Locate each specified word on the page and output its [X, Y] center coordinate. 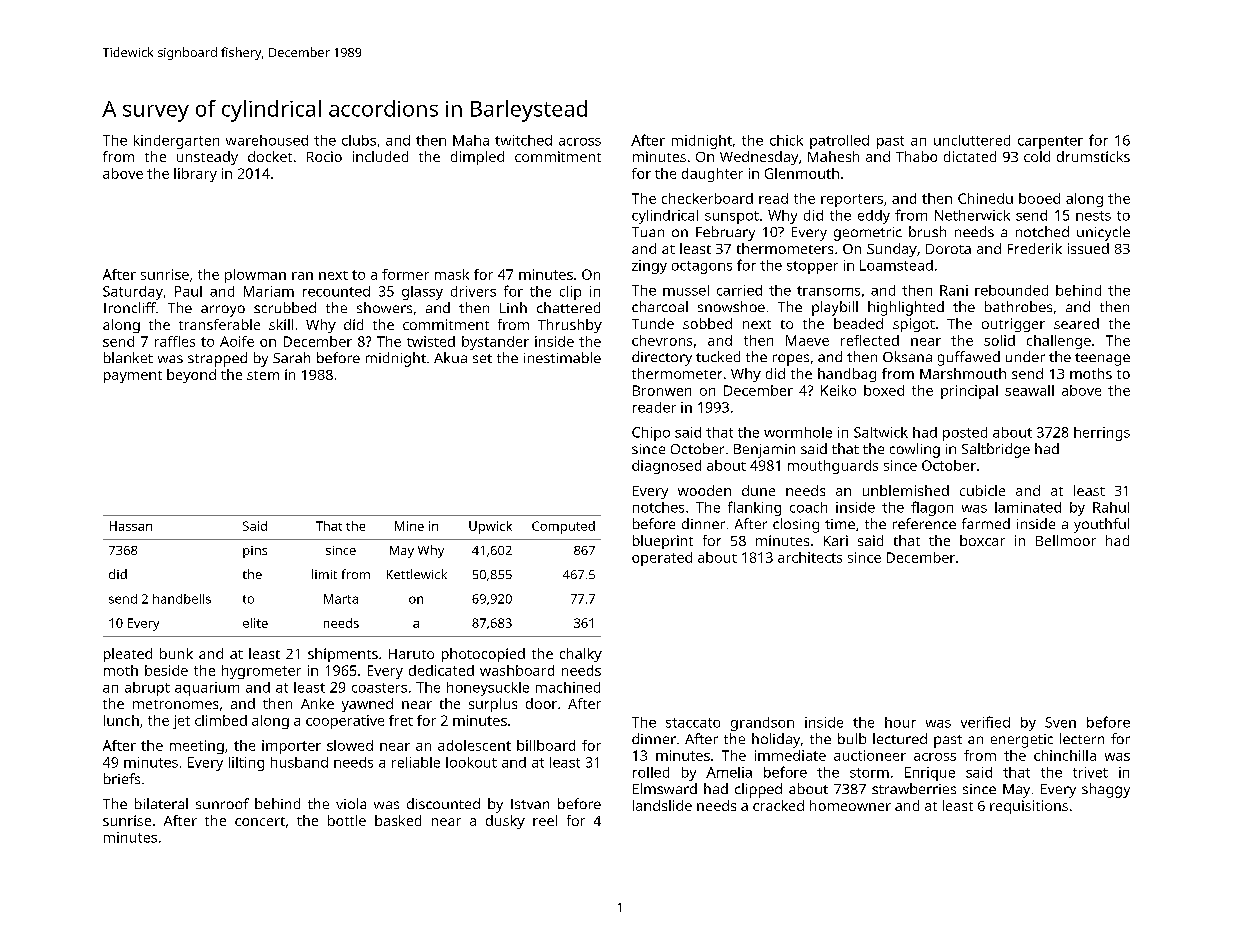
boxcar [982, 540]
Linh [513, 307]
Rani [954, 290]
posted [965, 434]
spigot [914, 325]
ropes [791, 360]
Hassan [131, 526]
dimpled [477, 158]
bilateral [161, 803]
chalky [581, 655]
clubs [359, 140]
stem [263, 375]
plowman [255, 276]
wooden [704, 490]
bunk [176, 653]
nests [1093, 216]
